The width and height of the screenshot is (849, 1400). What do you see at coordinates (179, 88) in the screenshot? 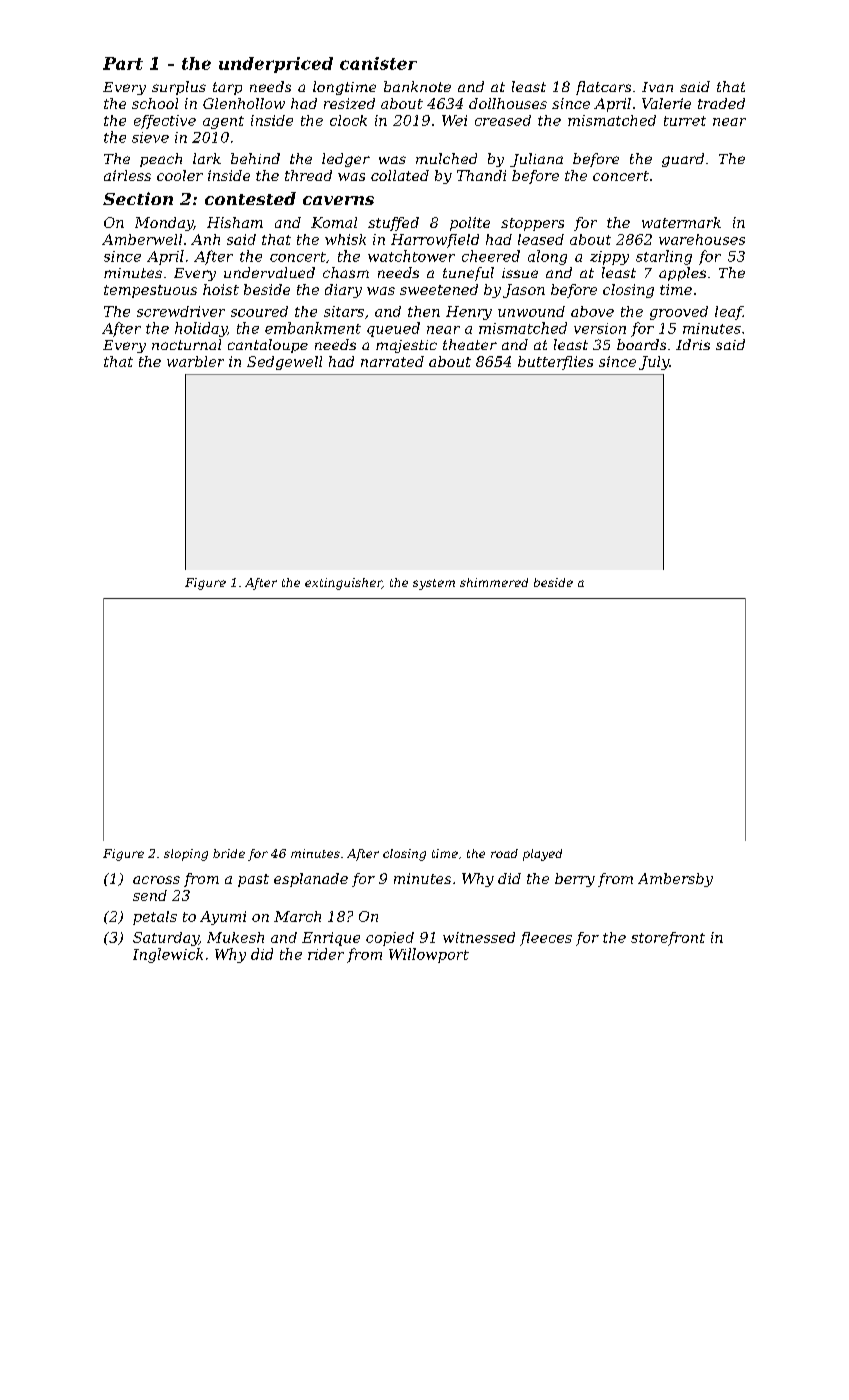
I see `surplus` at bounding box center [179, 88].
